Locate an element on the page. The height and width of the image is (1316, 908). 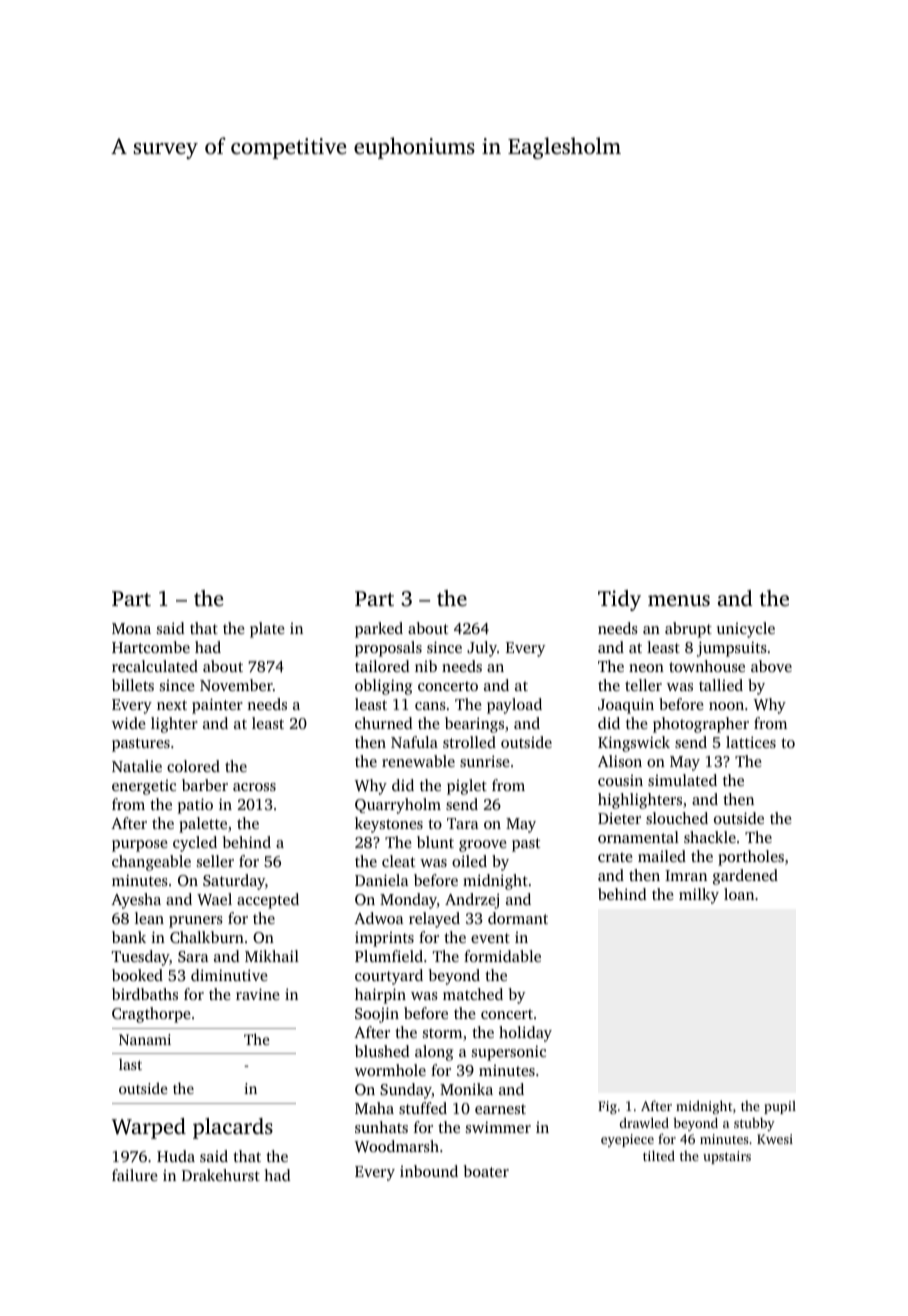
Drakehurst is located at coordinates (221, 1175).
